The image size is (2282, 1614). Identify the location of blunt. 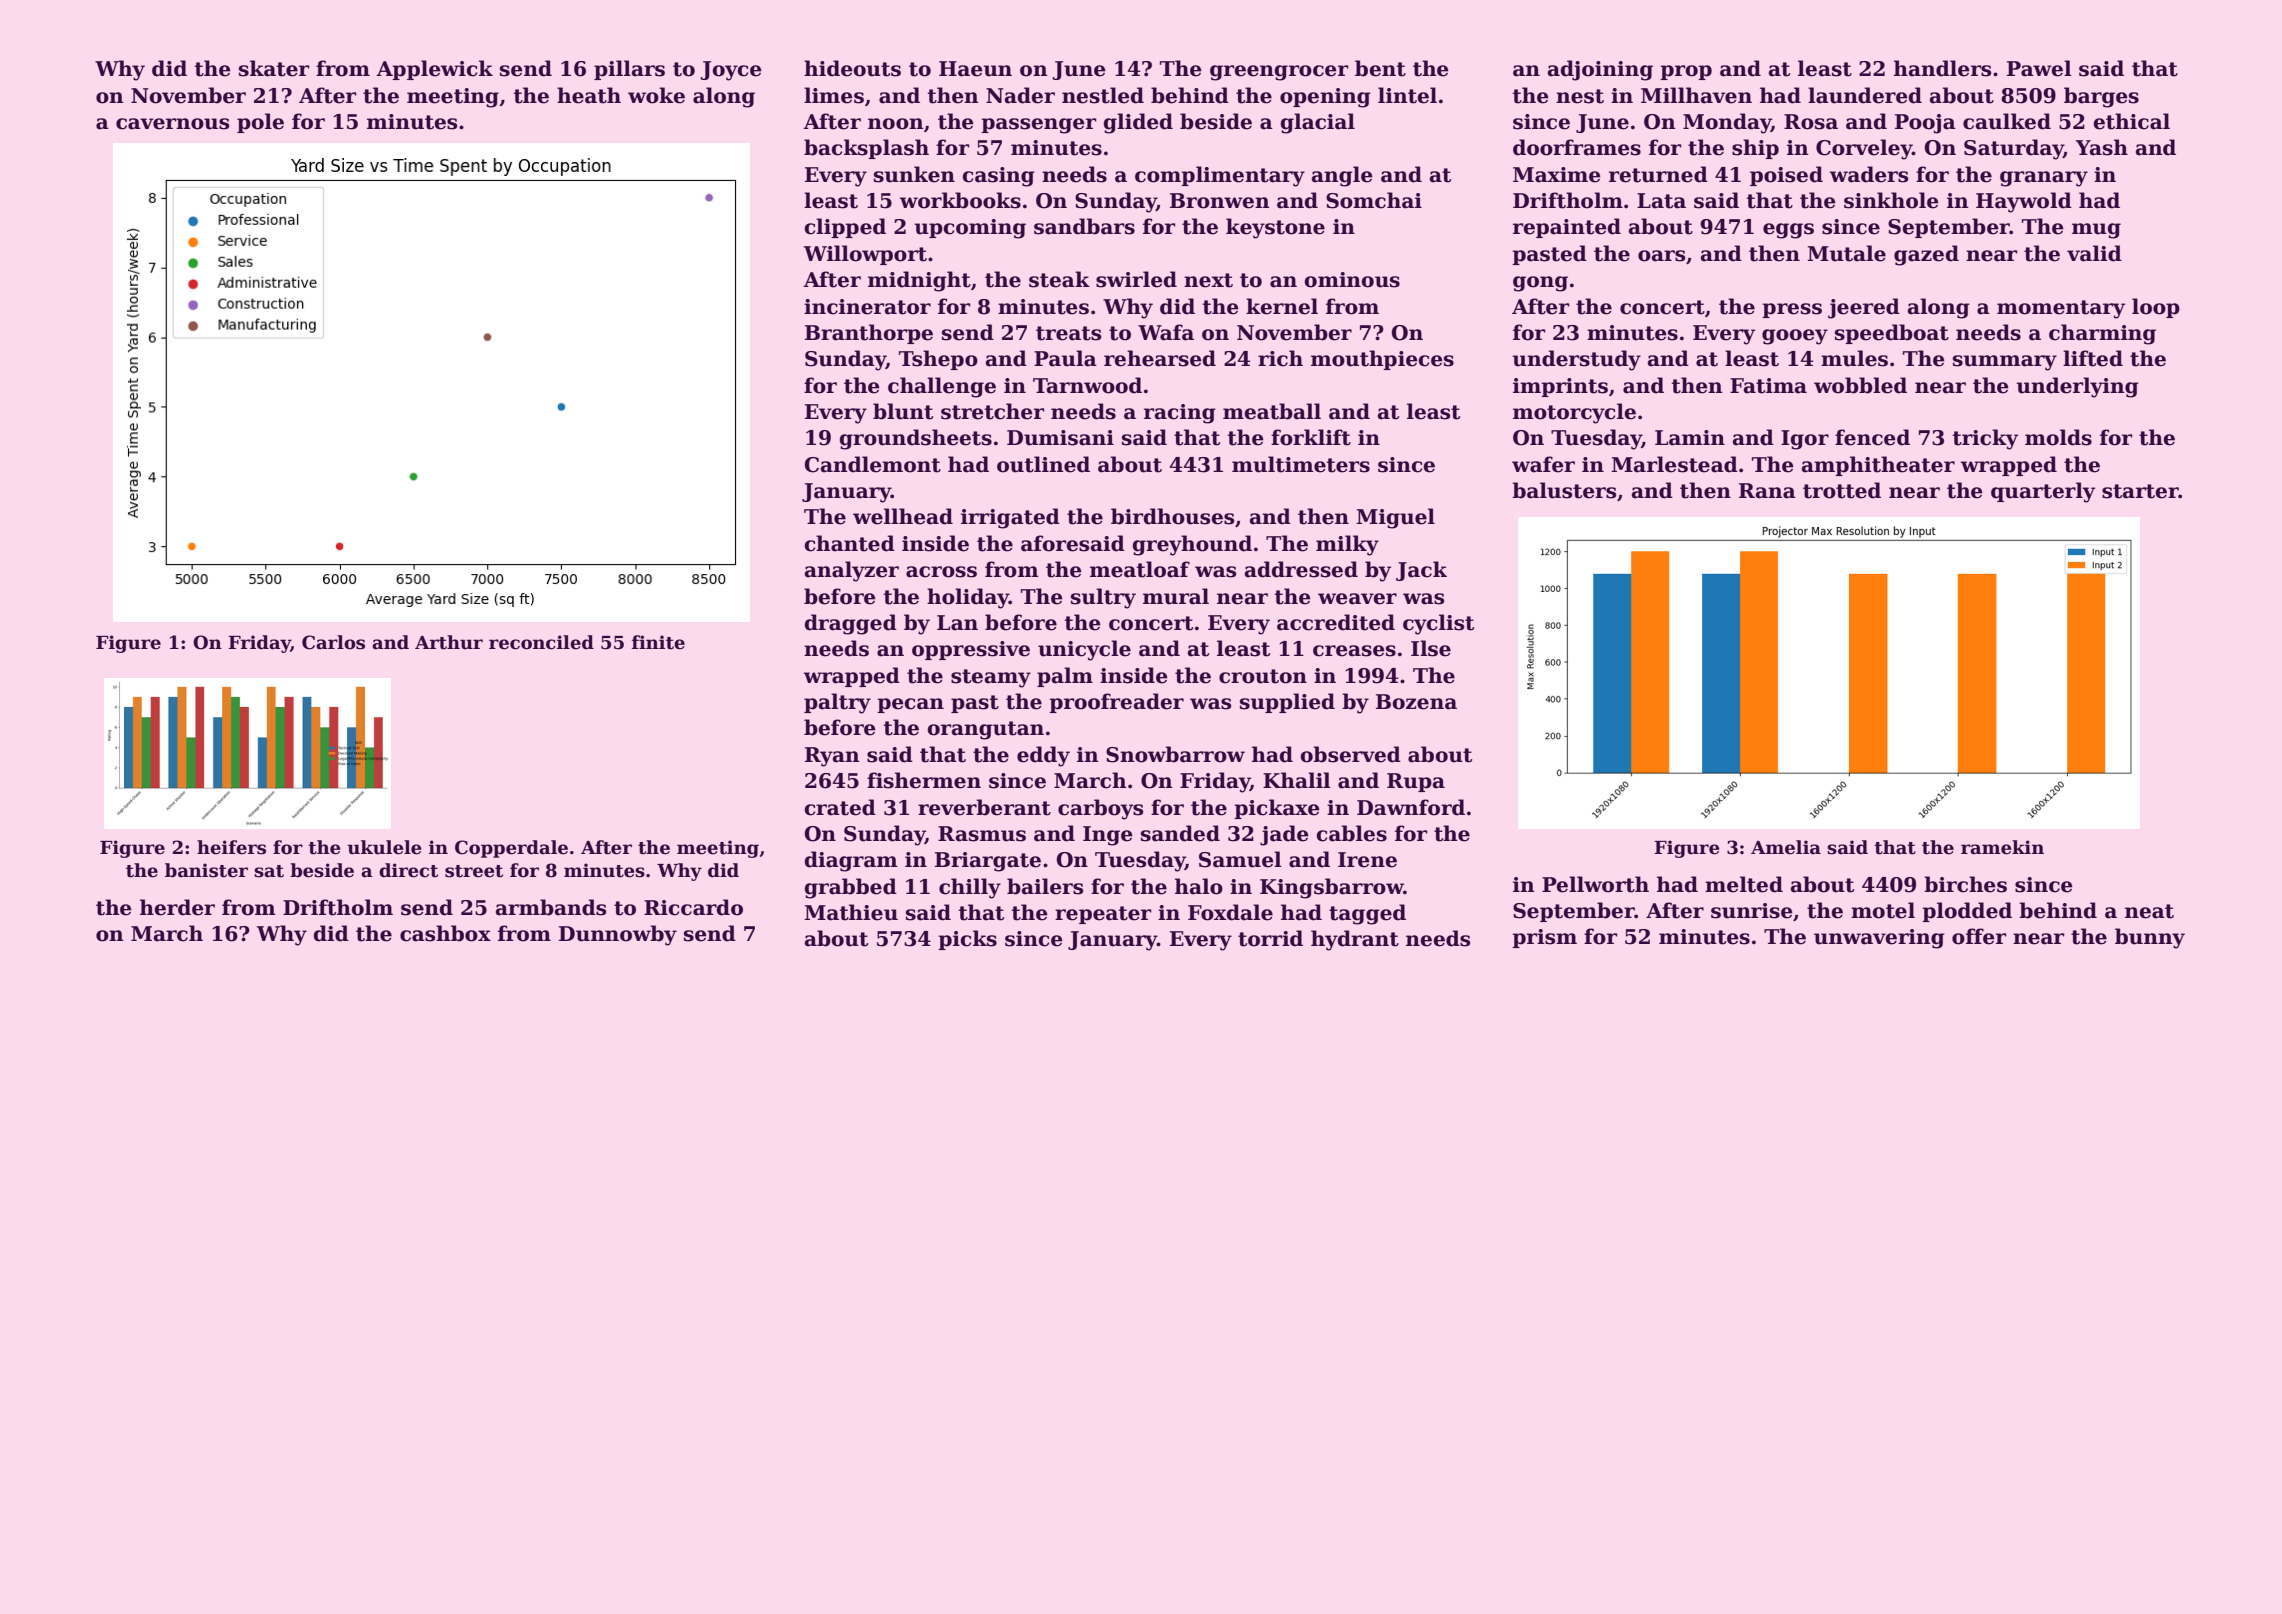
(903, 411).
